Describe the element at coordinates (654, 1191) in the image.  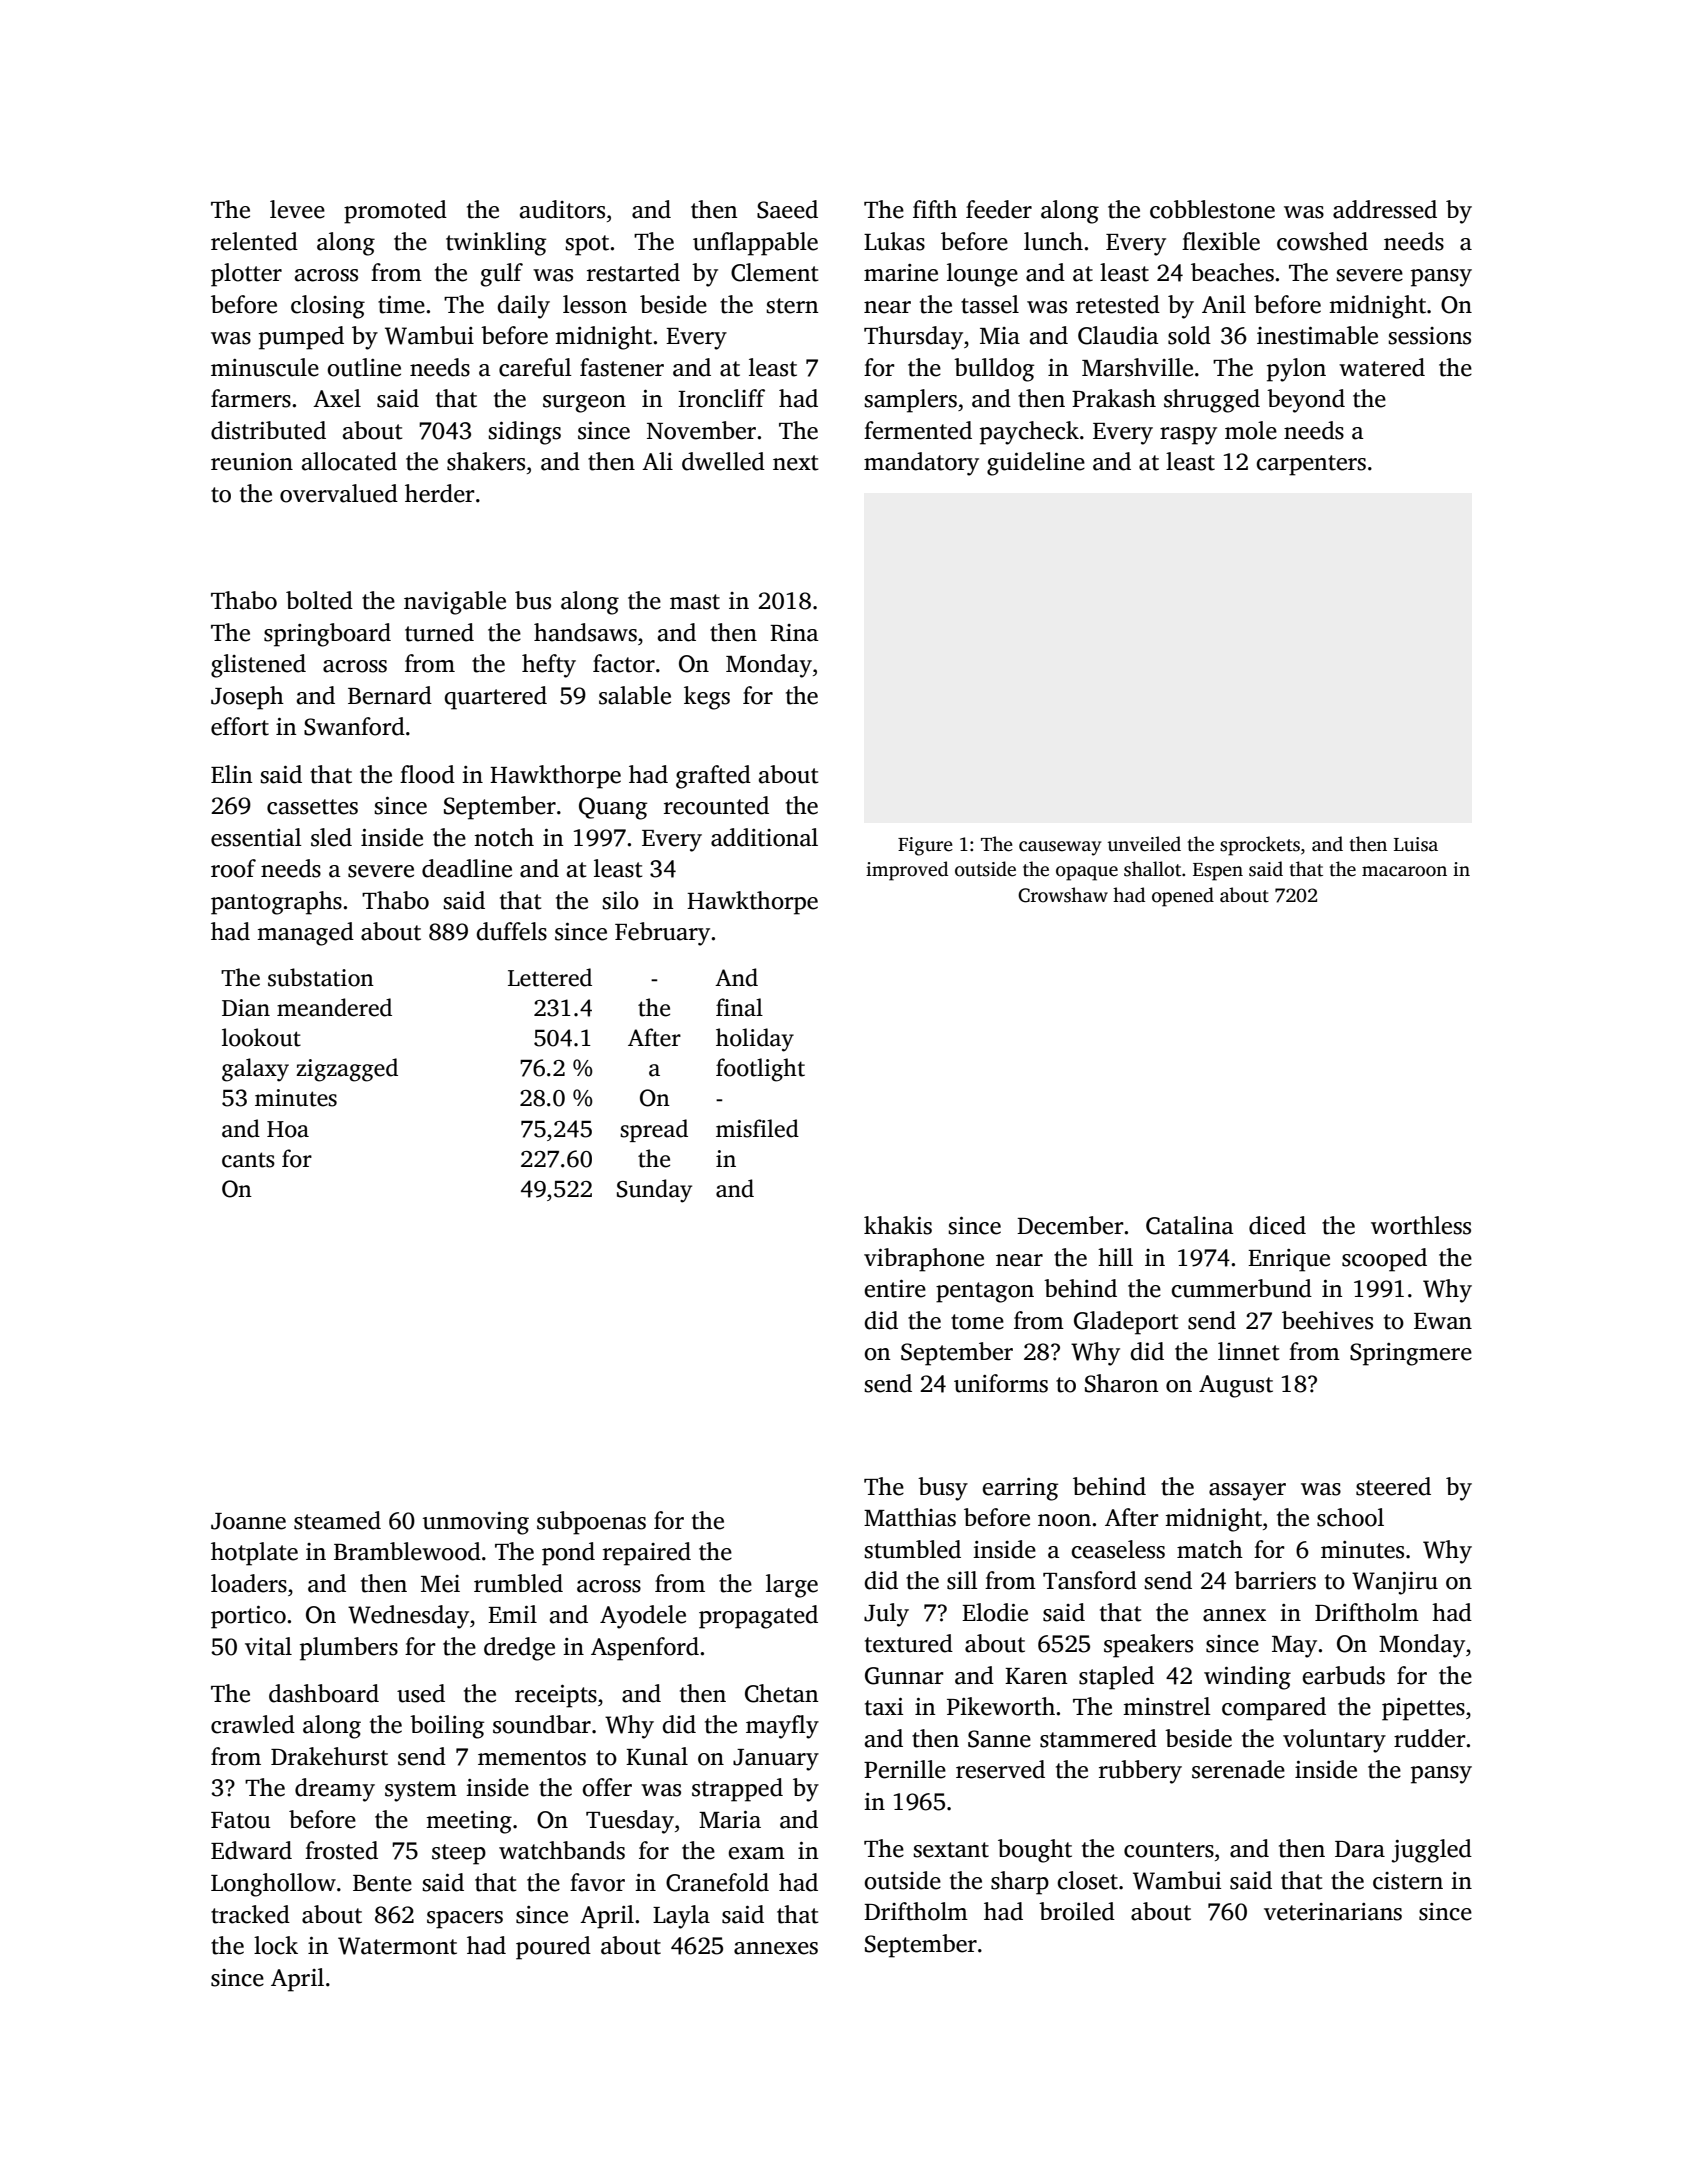
I see `Sunday` at that location.
